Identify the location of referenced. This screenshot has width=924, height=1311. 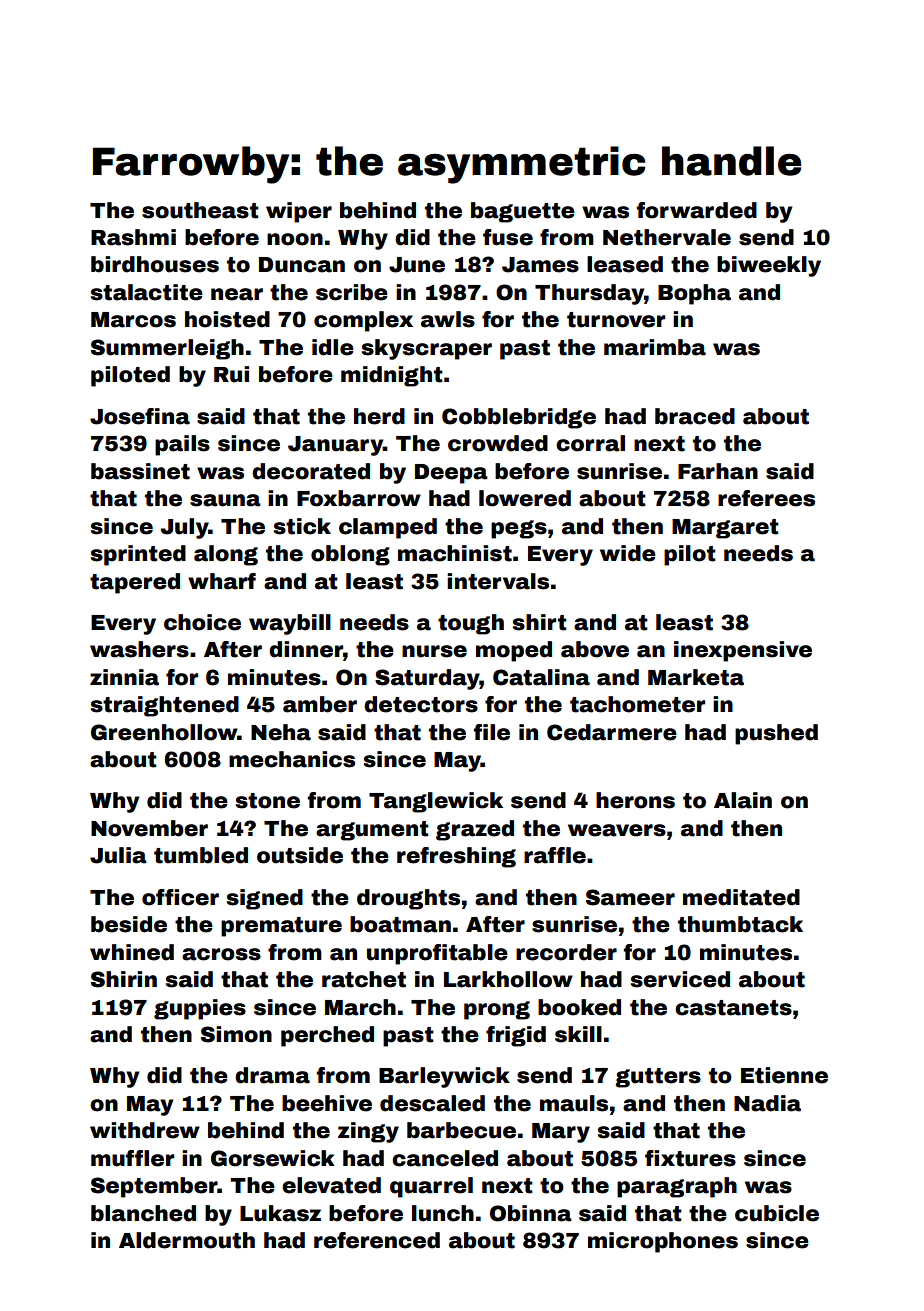
(377, 1240).
